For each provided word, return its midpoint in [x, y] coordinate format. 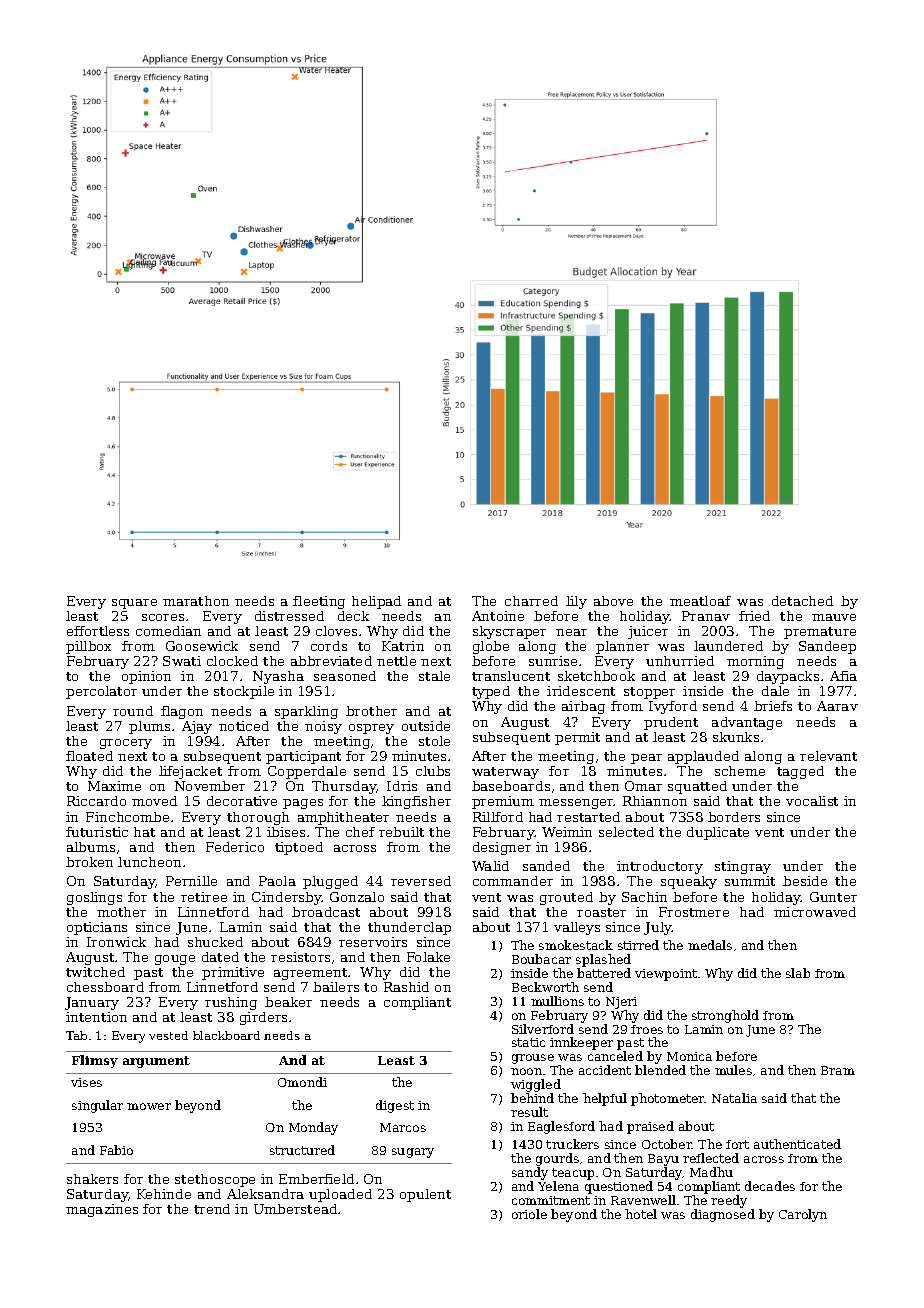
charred [531, 601]
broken [89, 862]
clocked [232, 661]
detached [802, 601]
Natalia [734, 1098]
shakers [92, 1179]
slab [798, 973]
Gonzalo [357, 897]
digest [395, 1106]
